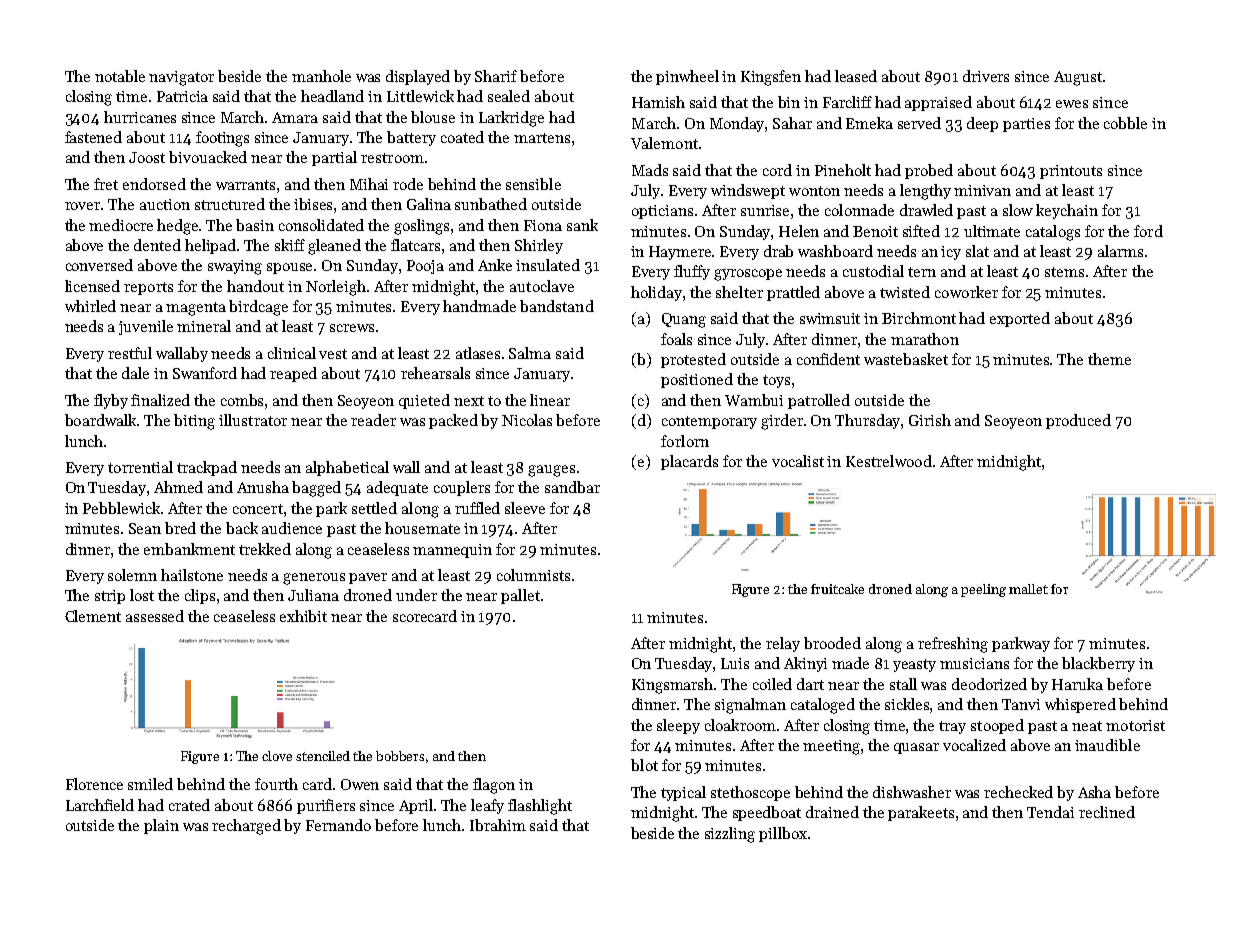 The width and height of the document is (1233, 952). Describe the element at coordinates (1064, 272) in the document. I see `stems` at that location.
